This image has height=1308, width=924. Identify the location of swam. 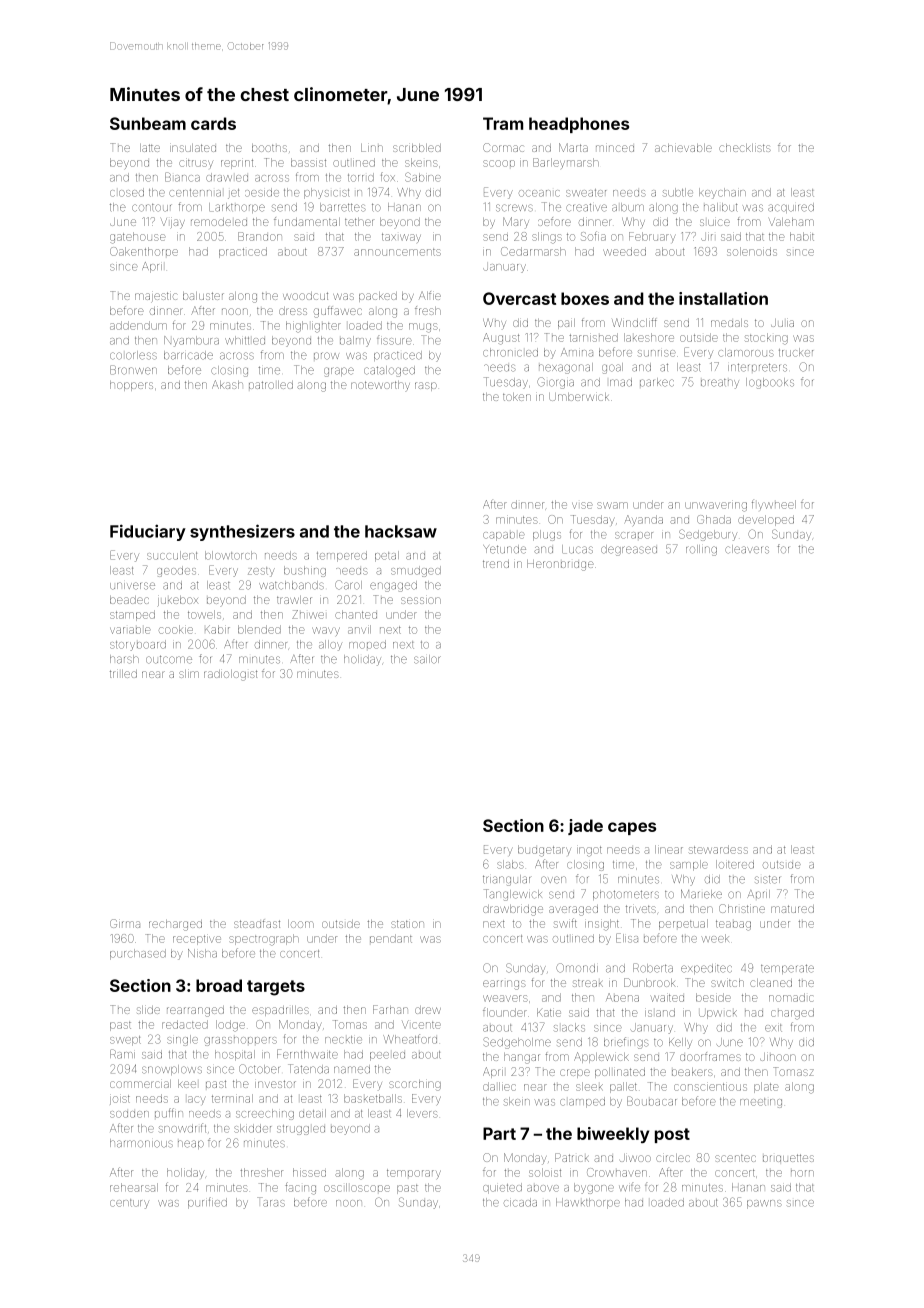
(612, 505).
